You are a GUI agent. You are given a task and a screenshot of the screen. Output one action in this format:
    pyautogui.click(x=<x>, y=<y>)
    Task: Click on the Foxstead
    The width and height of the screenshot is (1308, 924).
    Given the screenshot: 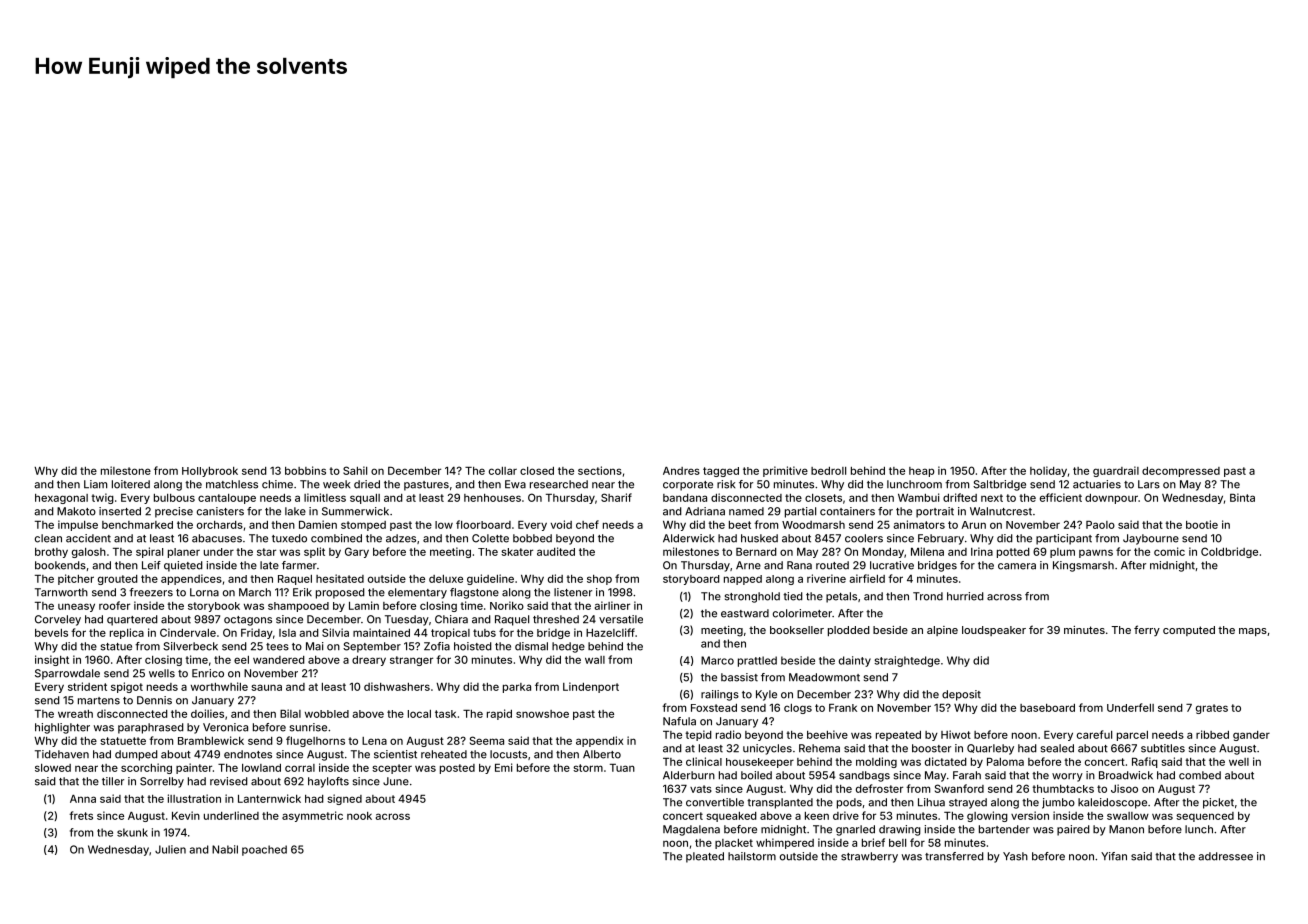 What is the action you would take?
    pyautogui.click(x=714, y=708)
